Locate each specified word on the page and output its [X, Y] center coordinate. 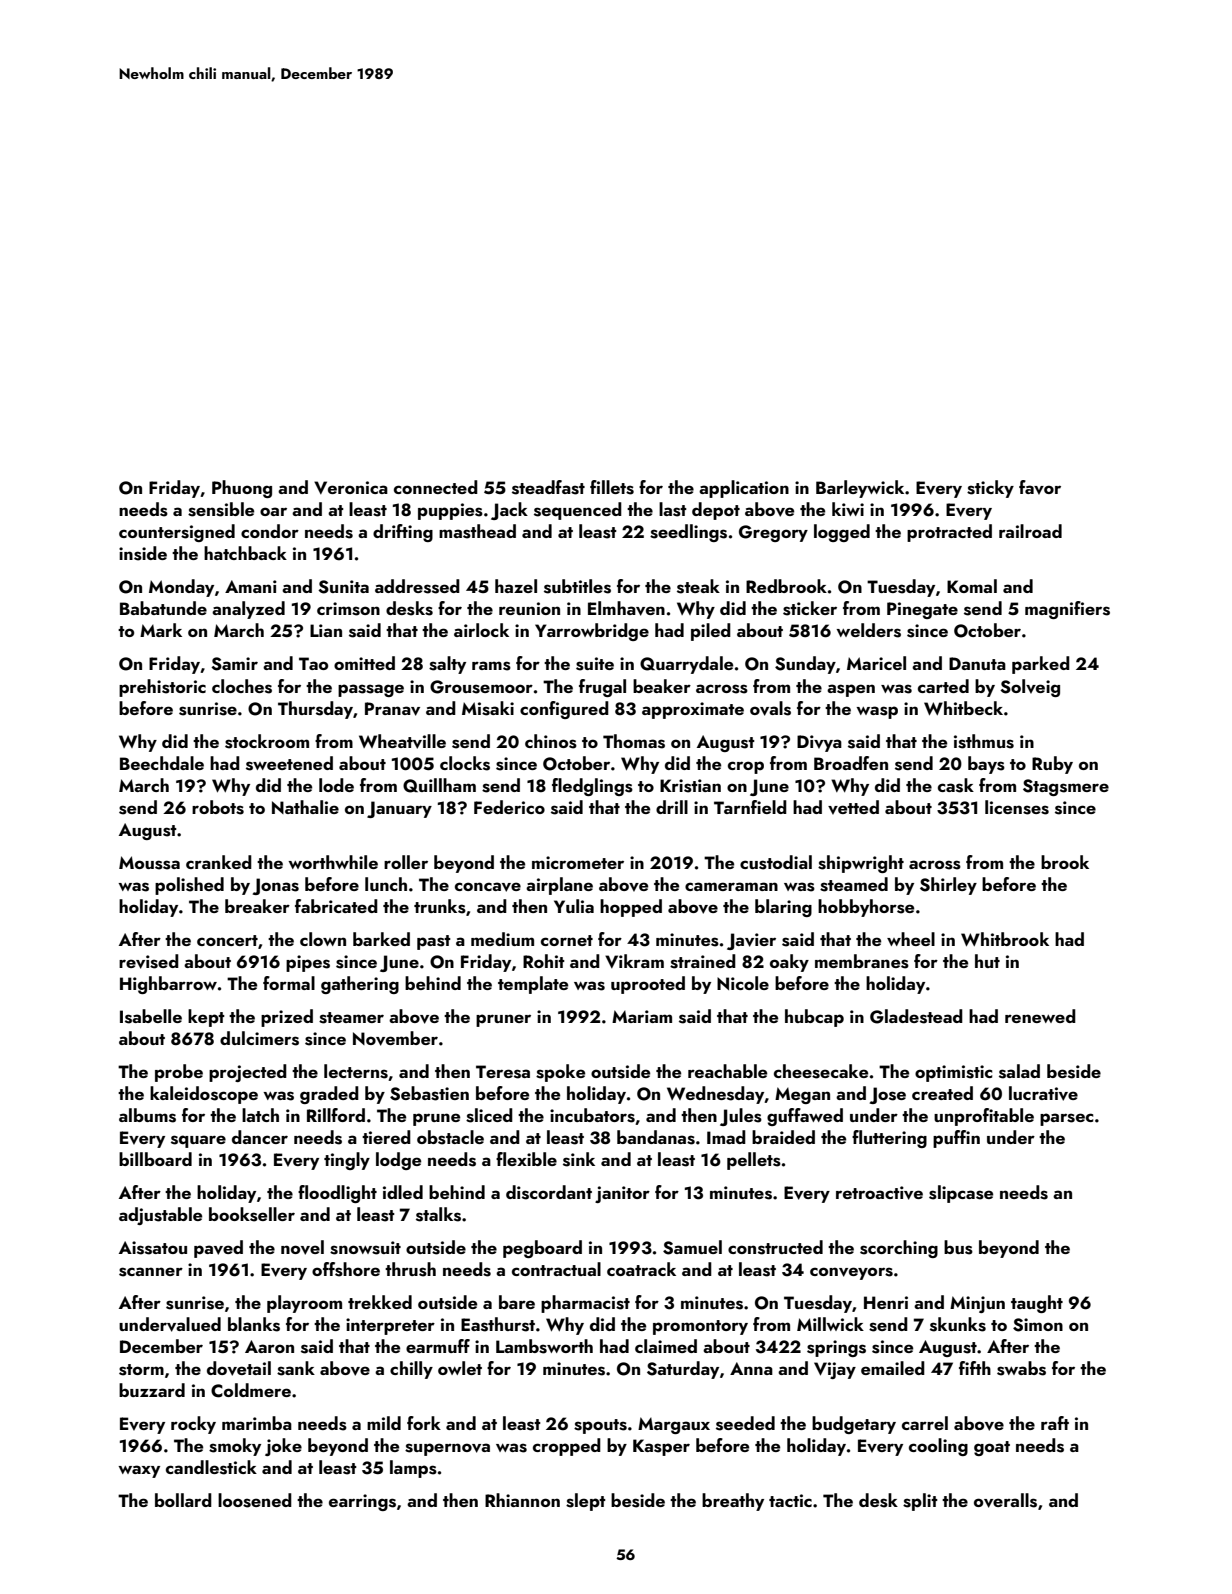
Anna [751, 1368]
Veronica [351, 487]
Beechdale [162, 763]
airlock [481, 630]
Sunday [805, 665]
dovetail [239, 1368]
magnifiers [1067, 610]
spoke [560, 1073]
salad [1019, 1071]
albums [147, 1115]
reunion [529, 608]
